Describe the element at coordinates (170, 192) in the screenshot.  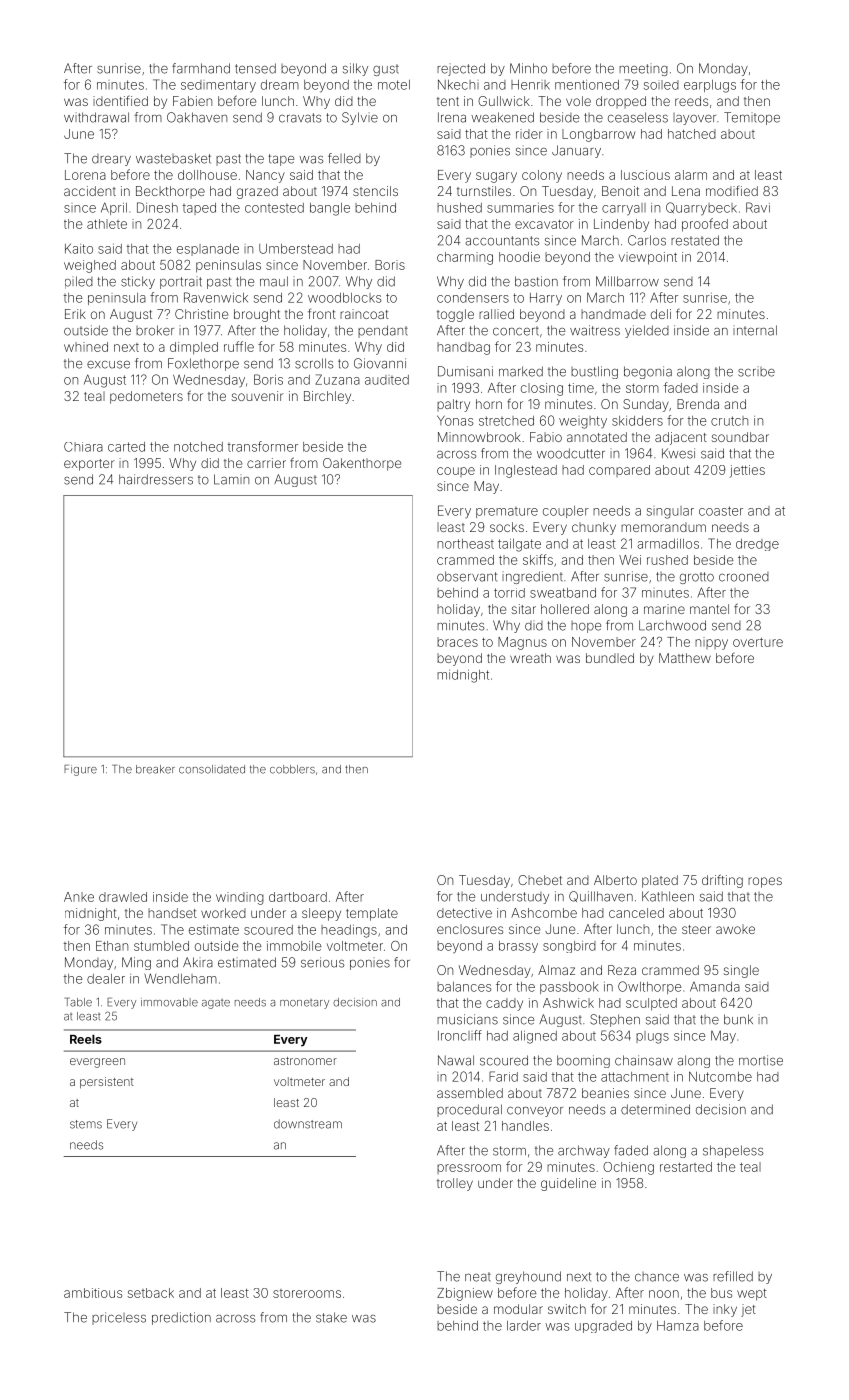
I see `Beckthorpe` at that location.
